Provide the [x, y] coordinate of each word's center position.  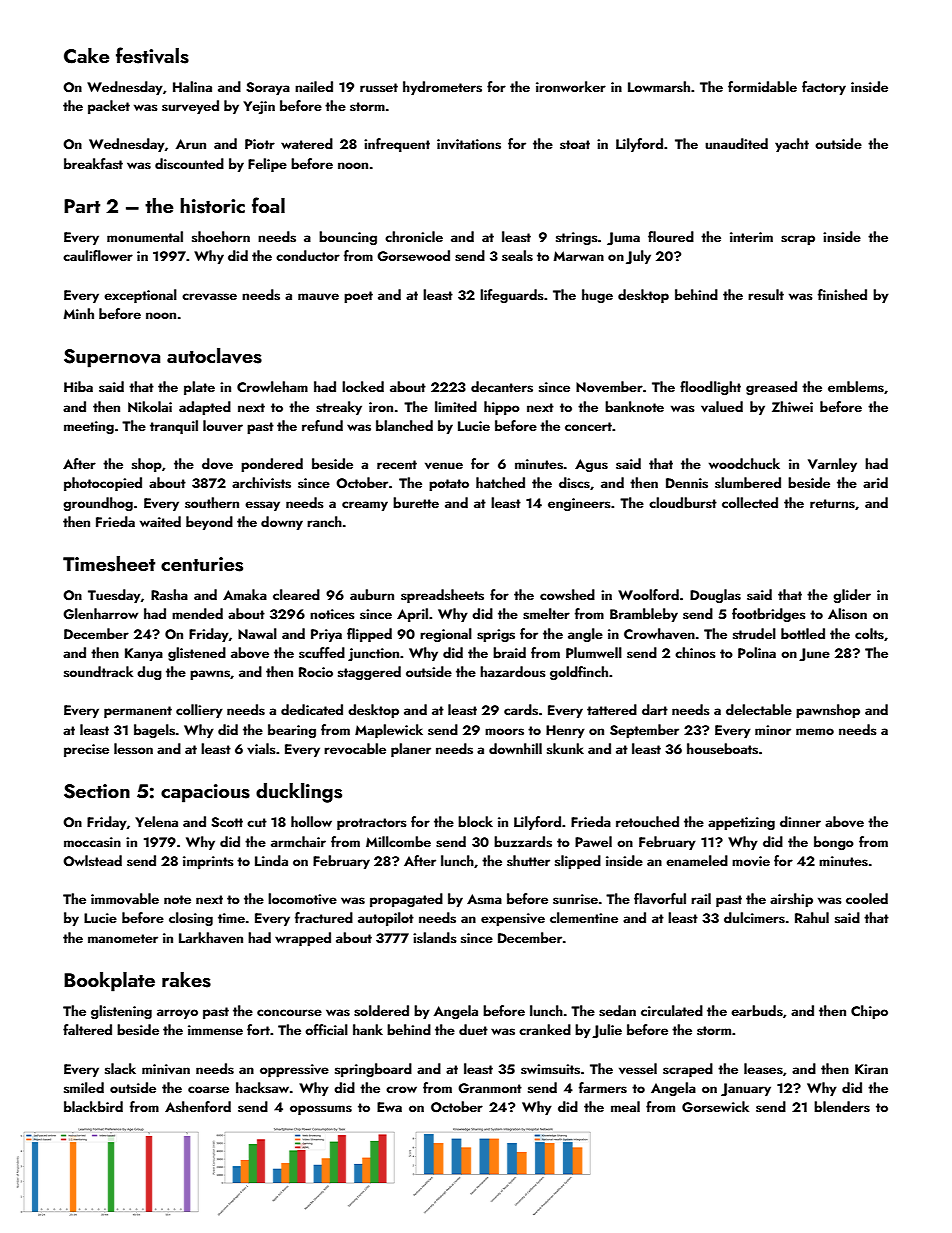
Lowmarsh [659, 87]
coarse [208, 1090]
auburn [372, 594]
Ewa [389, 1107]
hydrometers [442, 88]
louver [223, 425]
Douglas [715, 596]
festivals [152, 55]
